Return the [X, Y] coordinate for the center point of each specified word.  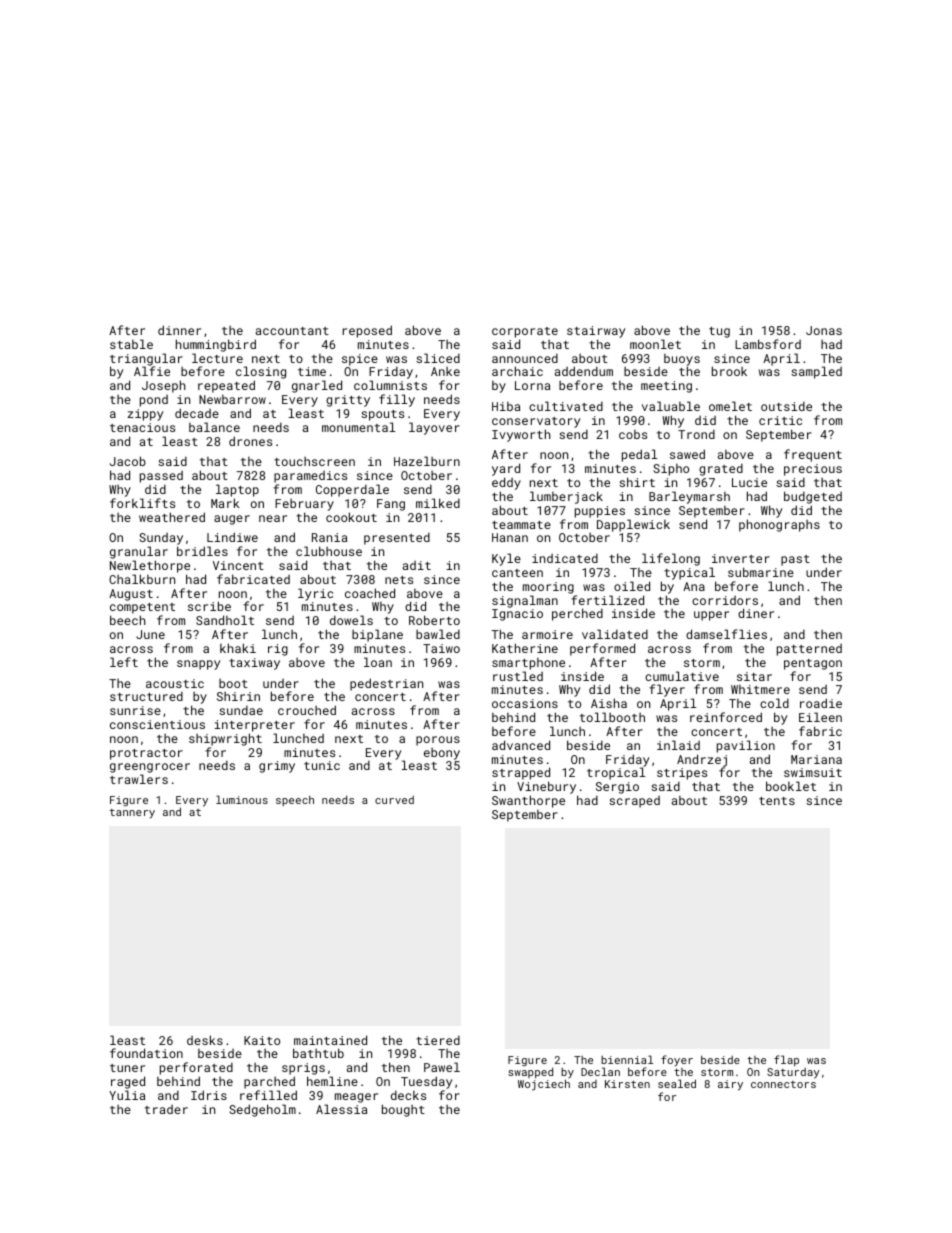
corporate [525, 332]
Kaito [262, 1040]
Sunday [161, 539]
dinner [179, 330]
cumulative [682, 676]
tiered [438, 1040]
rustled [518, 676]
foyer [677, 1061]
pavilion [746, 746]
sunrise [135, 710]
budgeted [813, 497]
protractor [146, 754]
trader [166, 1109]
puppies [600, 512]
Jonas [824, 330]
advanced [521, 745]
